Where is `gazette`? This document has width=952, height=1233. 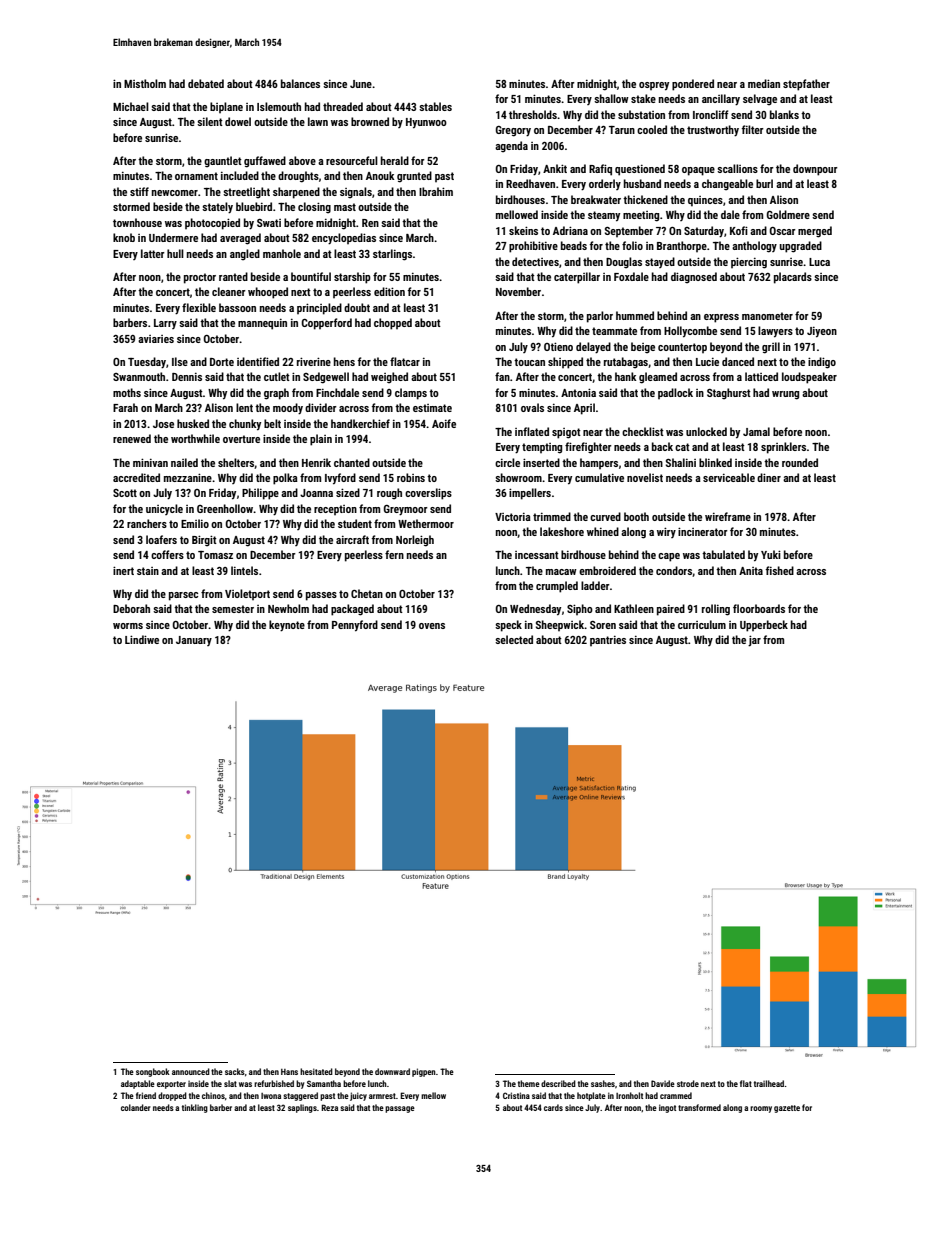
gazette is located at coordinates (787, 1109).
